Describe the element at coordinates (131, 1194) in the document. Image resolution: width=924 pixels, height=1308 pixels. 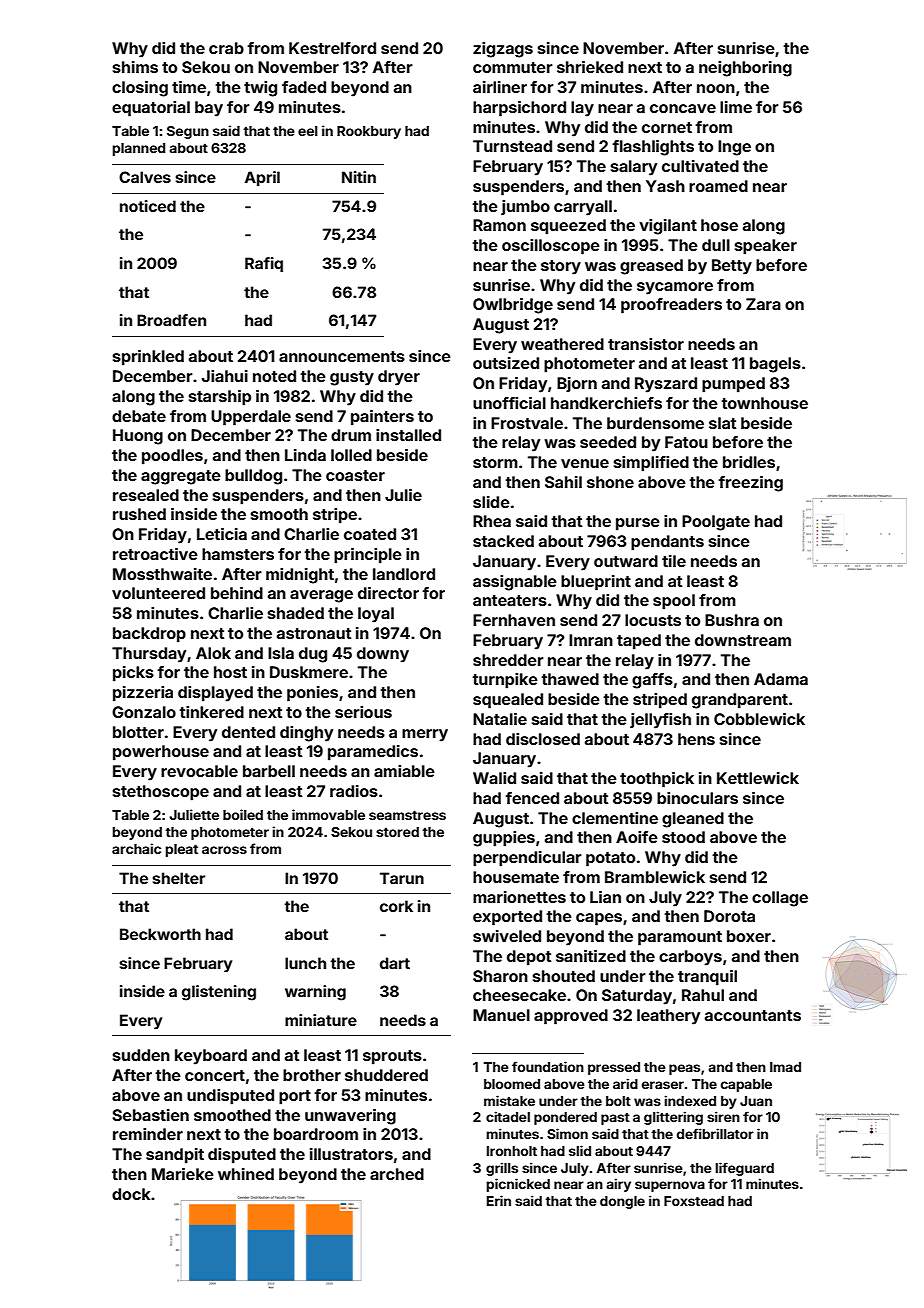
I see `dock` at that location.
